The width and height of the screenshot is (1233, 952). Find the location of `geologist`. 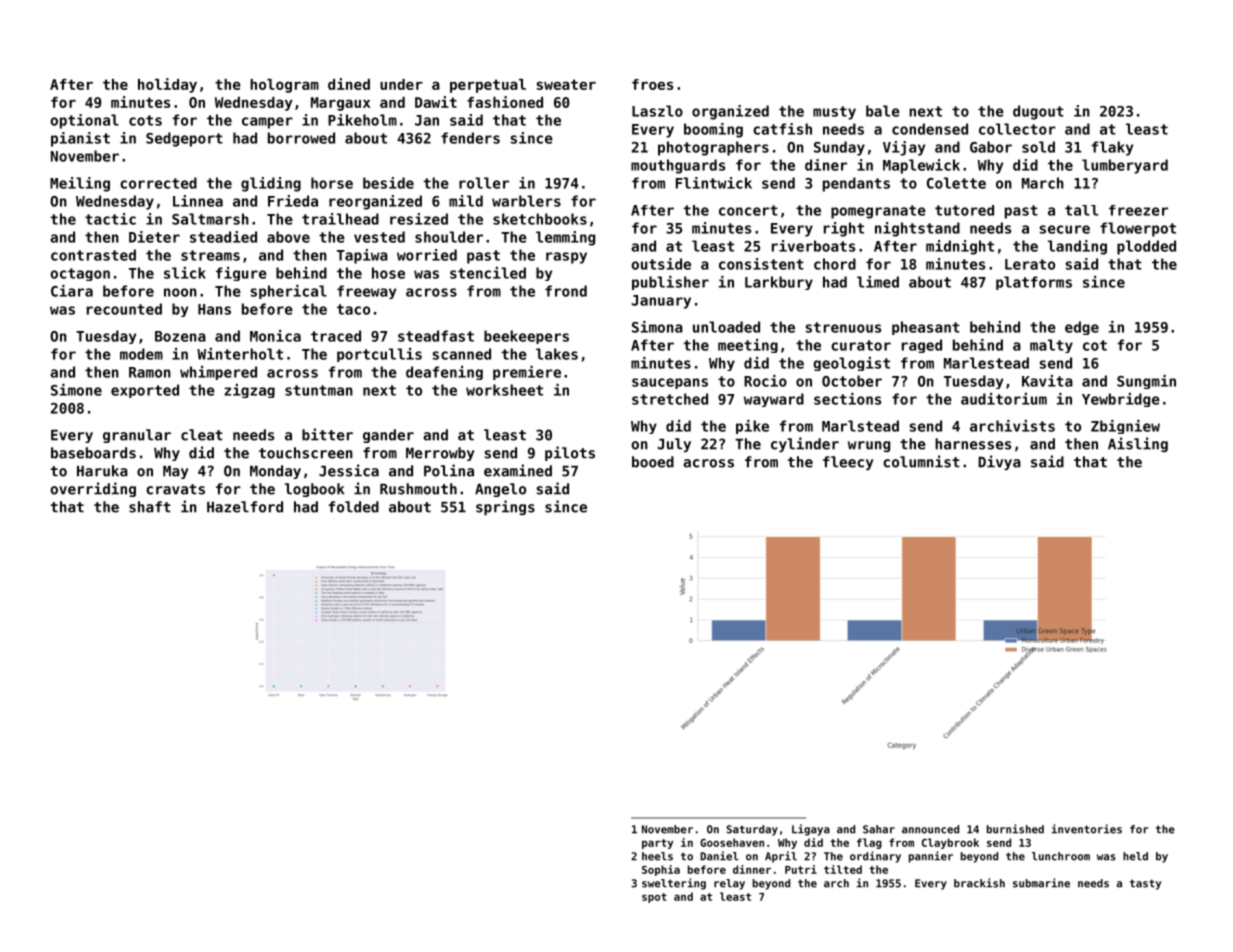

geologist is located at coordinates (851, 364).
